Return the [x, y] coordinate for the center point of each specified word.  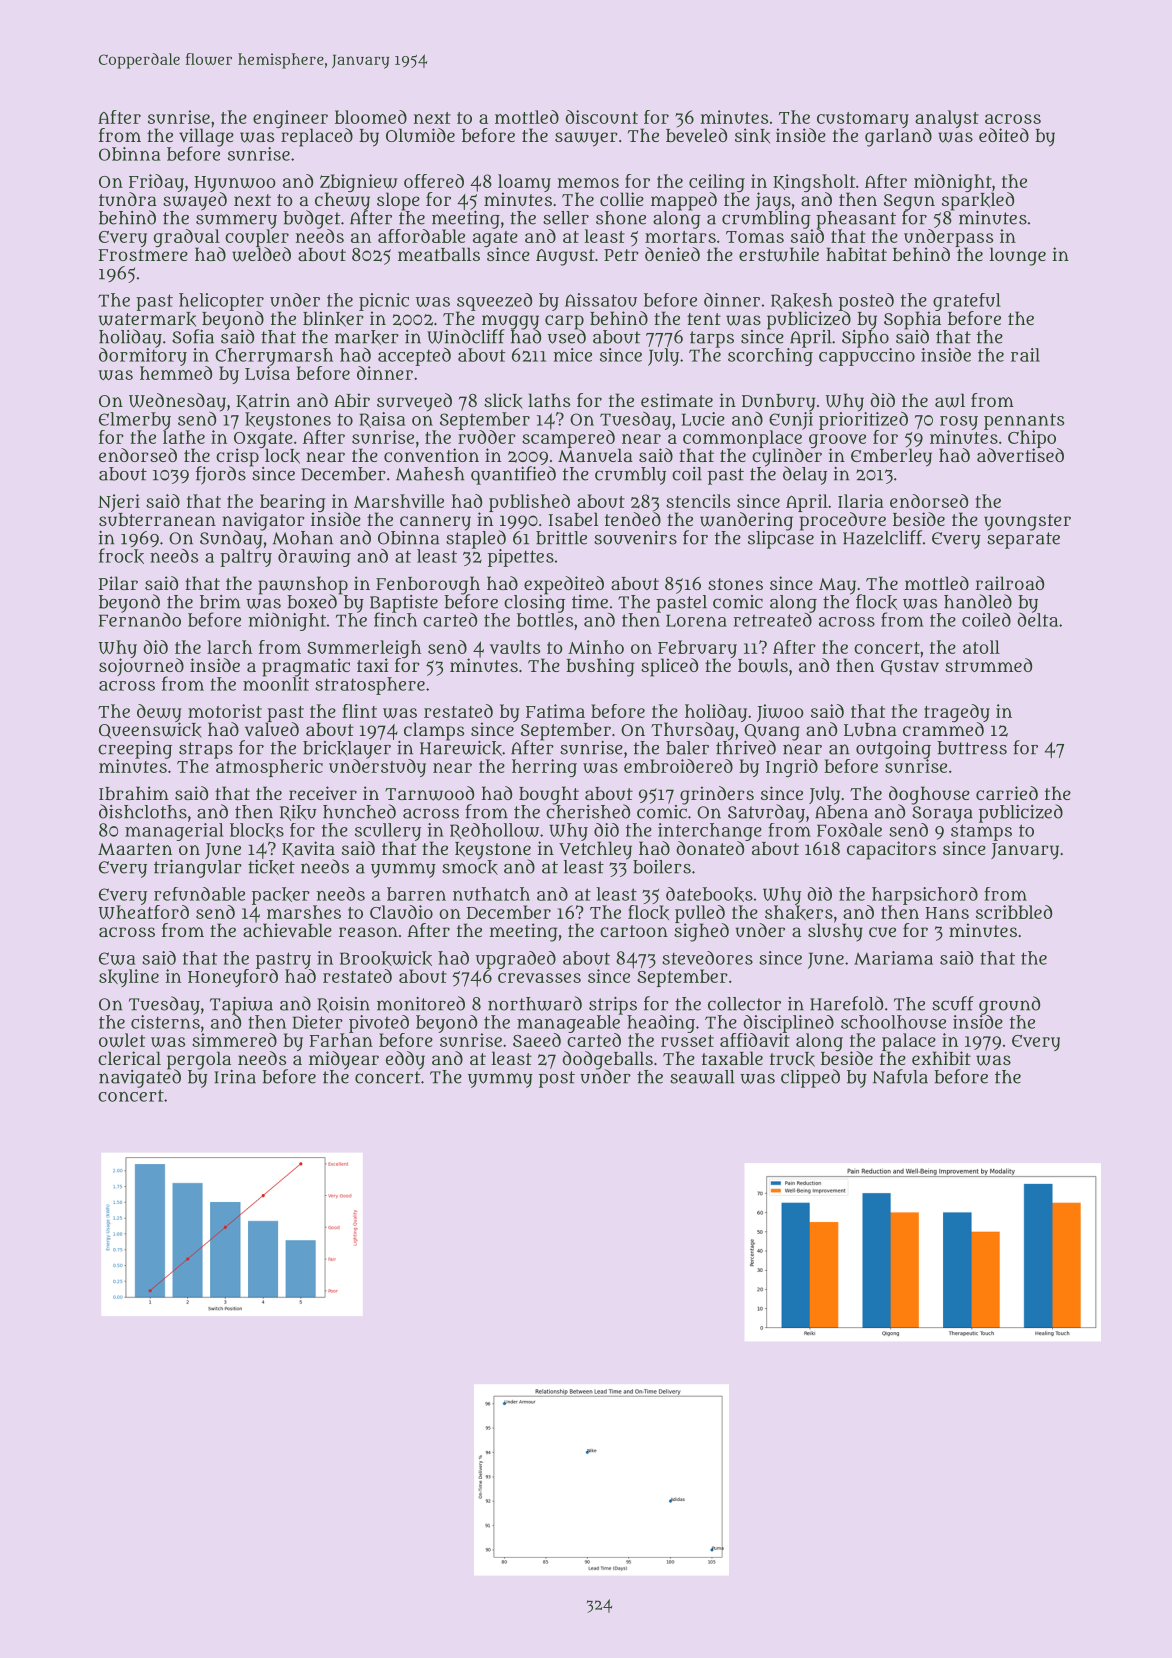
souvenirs [635, 538]
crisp [237, 457]
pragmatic [306, 667]
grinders [717, 795]
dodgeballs [607, 1060]
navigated [140, 1078]
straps [206, 750]
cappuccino [867, 357]
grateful [967, 302]
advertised [1020, 455]
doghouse [929, 795]
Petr [621, 255]
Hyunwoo [235, 184]
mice [572, 355]
